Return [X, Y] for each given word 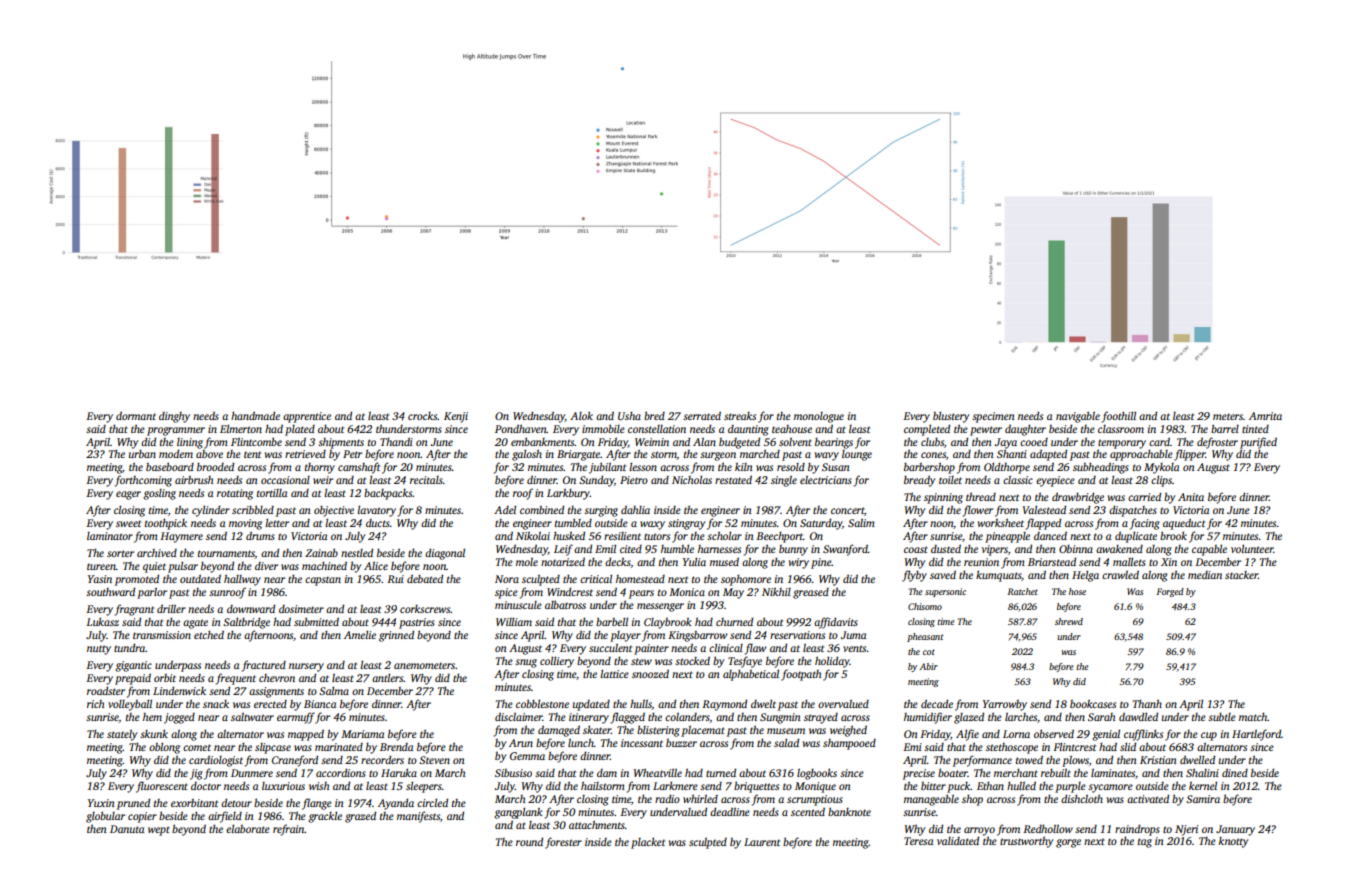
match [1253, 716]
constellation [657, 429]
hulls [641, 704]
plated [300, 430]
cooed [1034, 442]
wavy [827, 456]
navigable [1078, 417]
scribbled [253, 509]
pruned [133, 804]
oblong [164, 748]
